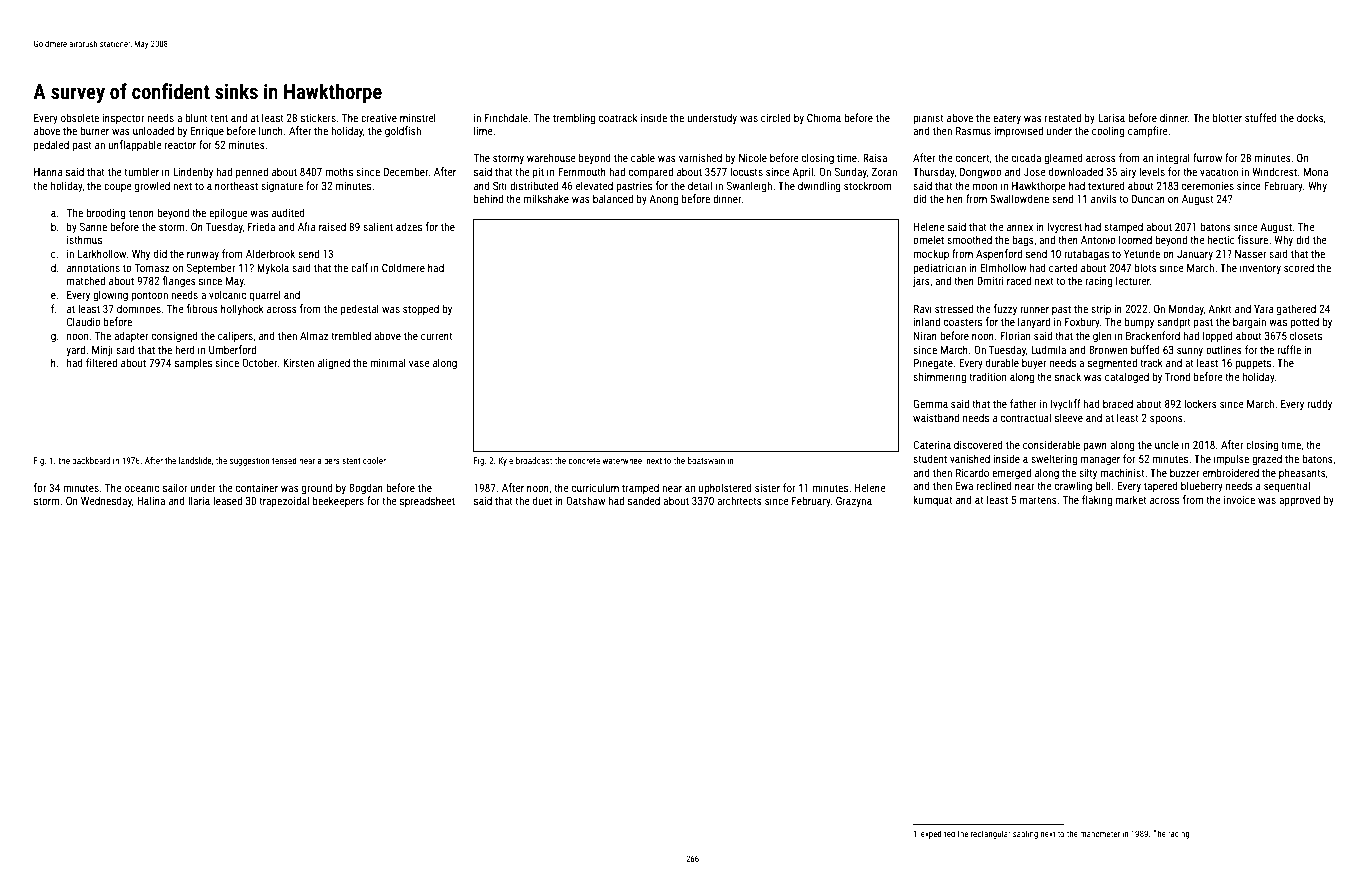 The image size is (1372, 887). I want to click on Monday, so click(1186, 310).
